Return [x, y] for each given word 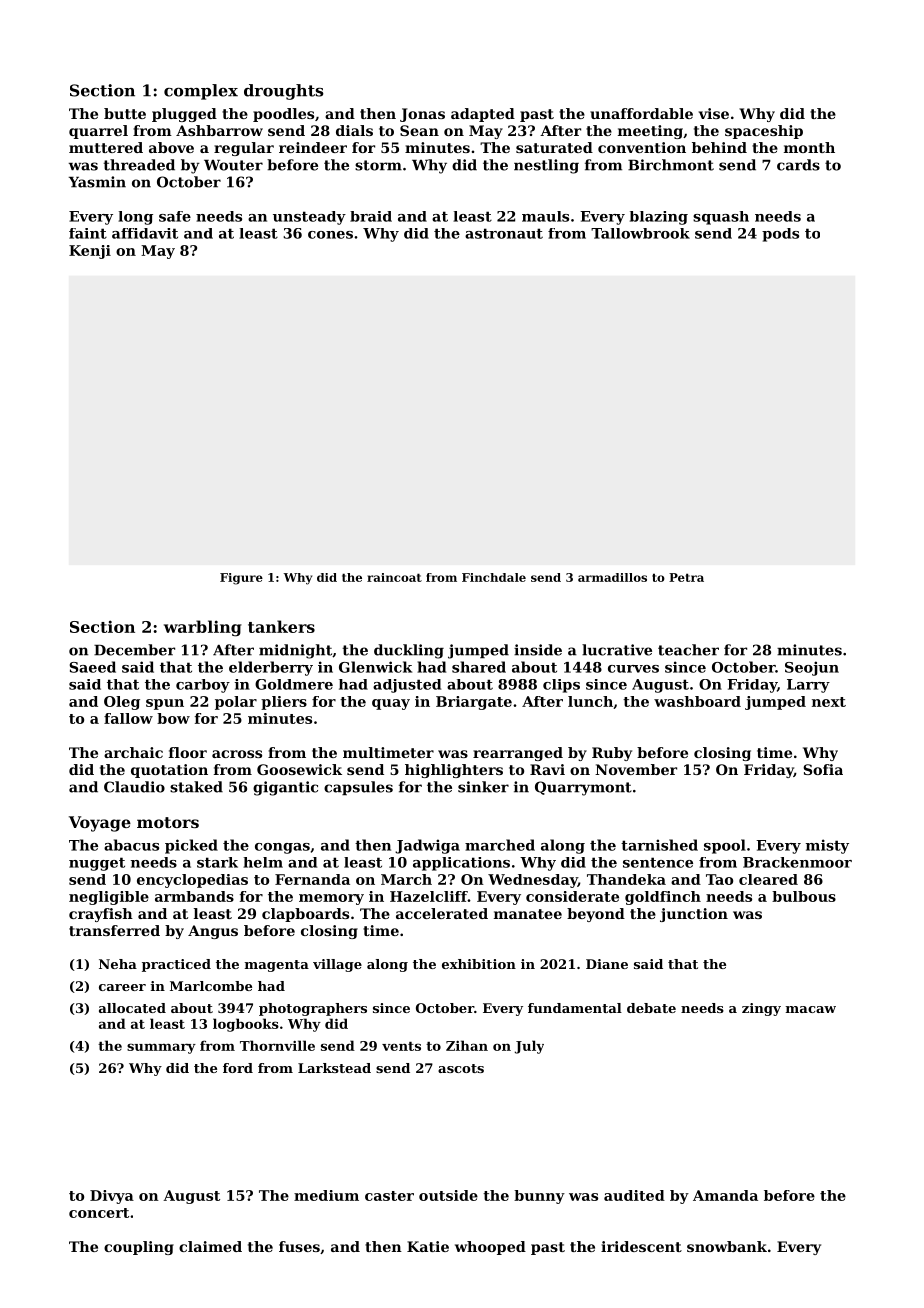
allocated [132, 1008]
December [134, 650]
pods [780, 235]
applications [461, 864]
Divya [112, 1197]
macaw [811, 1009]
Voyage [100, 824]
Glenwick [375, 667]
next [829, 702]
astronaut [504, 233]
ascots [461, 1068]
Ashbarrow [219, 130]
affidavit [145, 233]
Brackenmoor [797, 862]
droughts [284, 92]
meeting [650, 132]
